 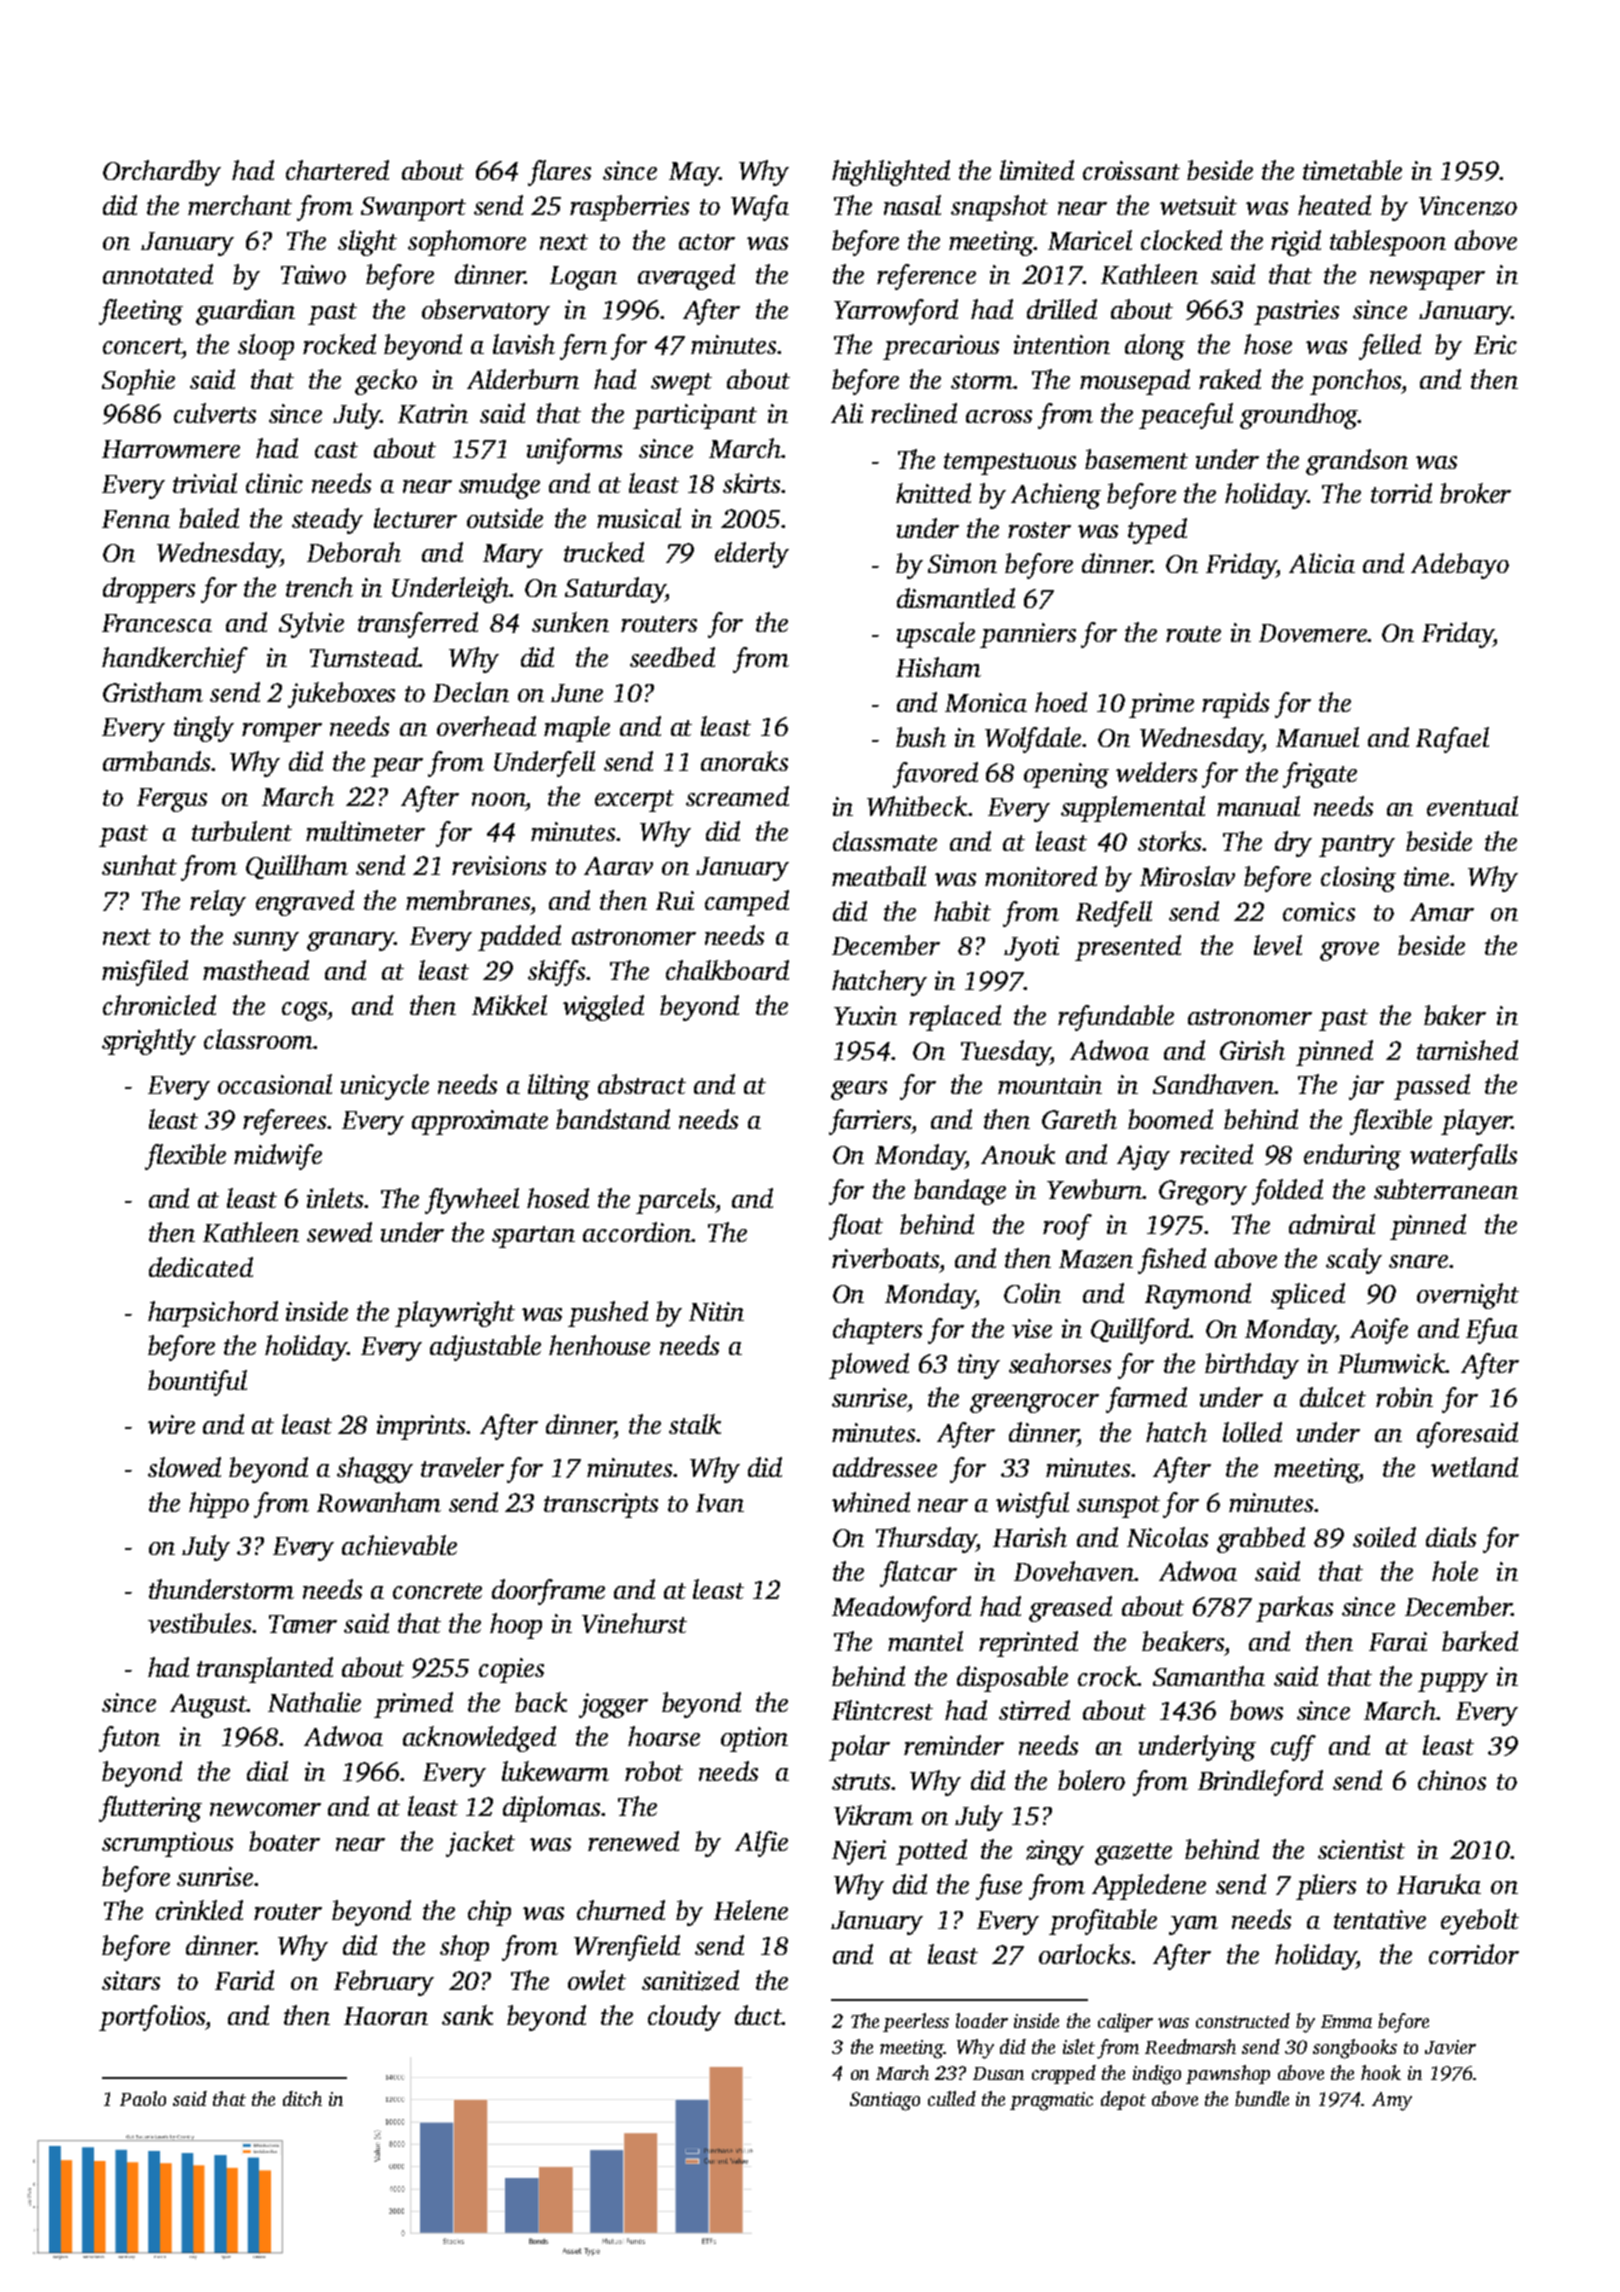 I want to click on tentative, so click(x=1380, y=1919).
